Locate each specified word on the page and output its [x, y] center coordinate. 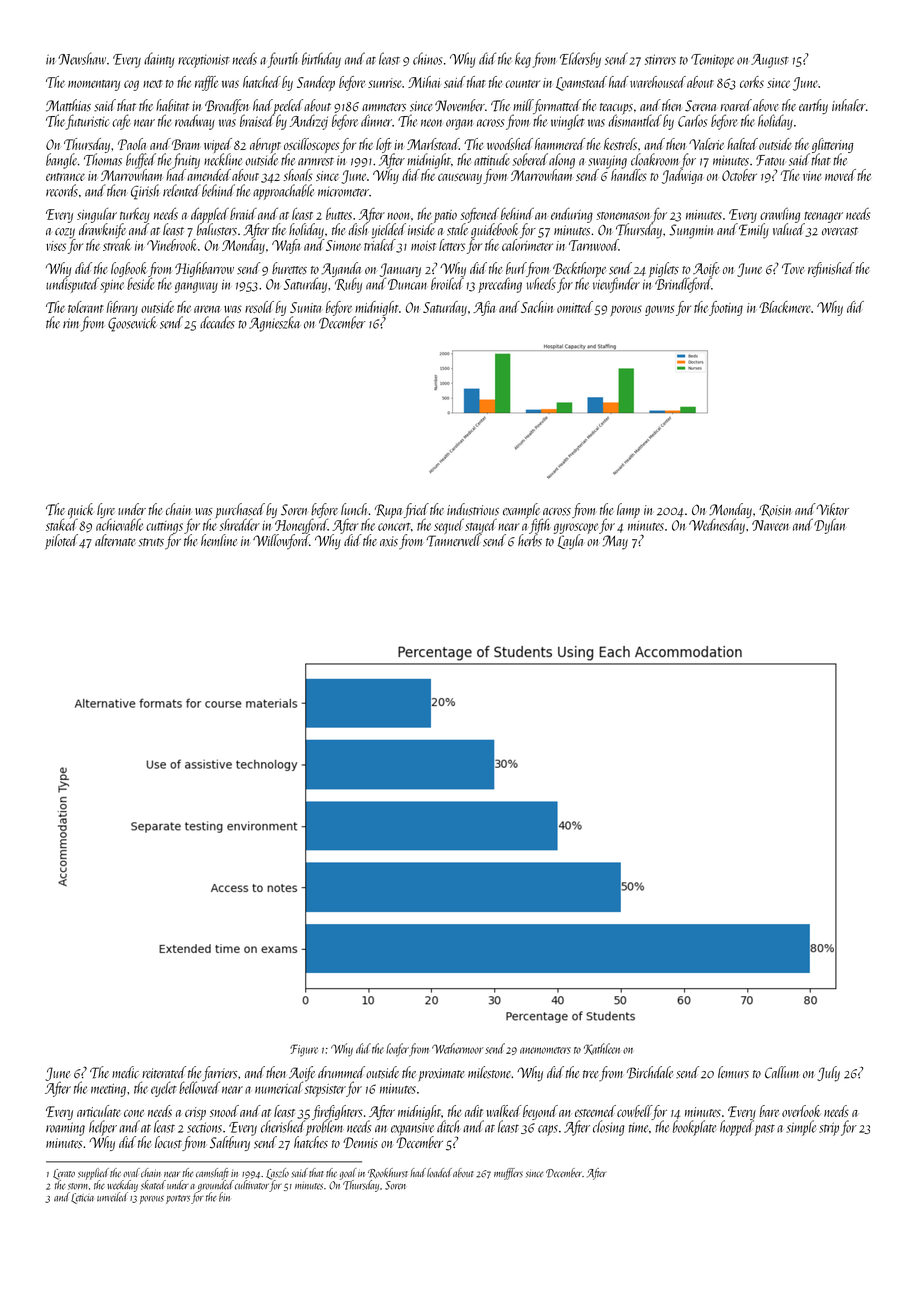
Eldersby [580, 60]
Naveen [770, 525]
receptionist [204, 61]
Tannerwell [454, 540]
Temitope [712, 61]
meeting [108, 1090]
